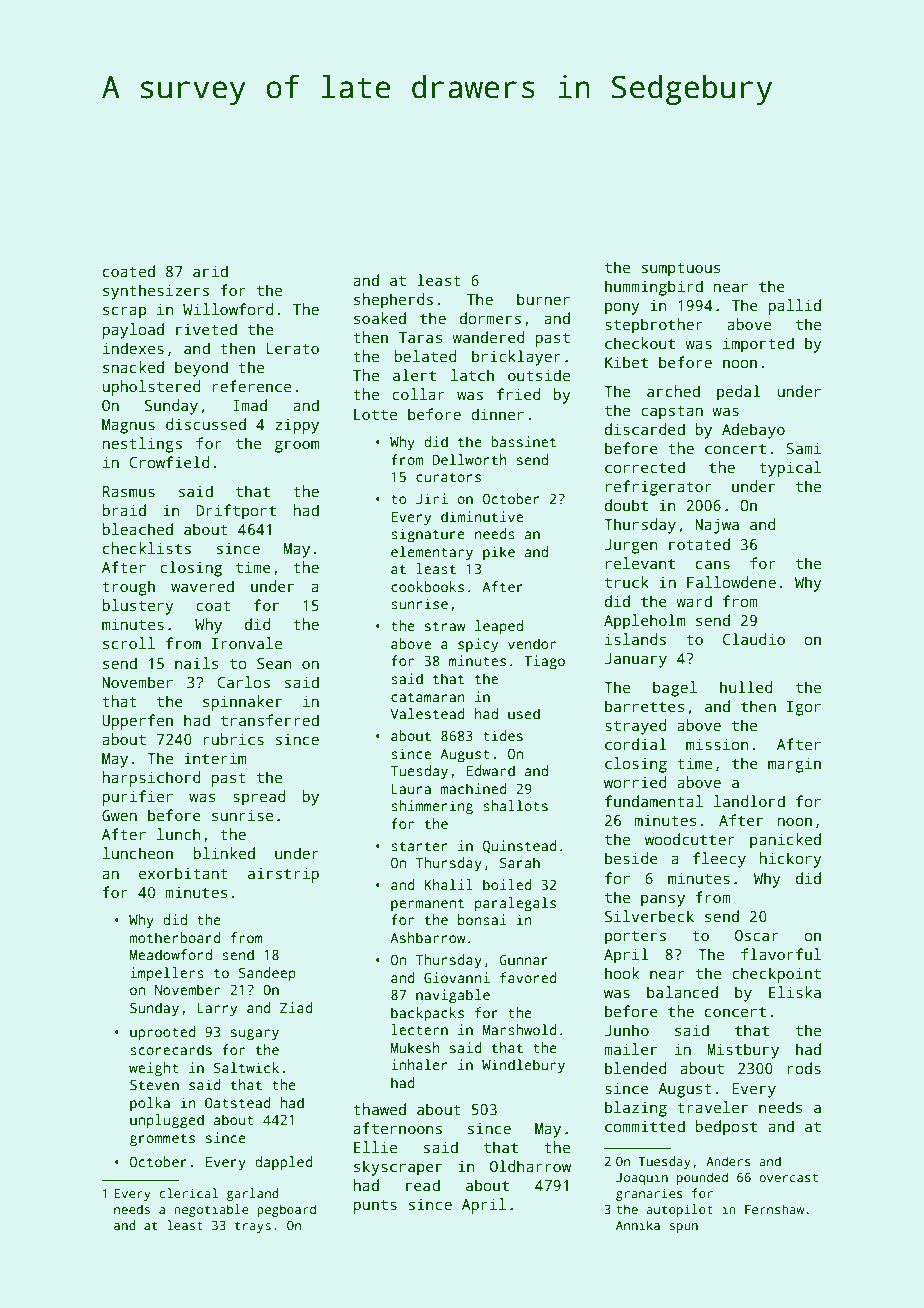 This document has width=924, height=1308. What do you see at coordinates (151, 388) in the document?
I see `upholstered` at bounding box center [151, 388].
